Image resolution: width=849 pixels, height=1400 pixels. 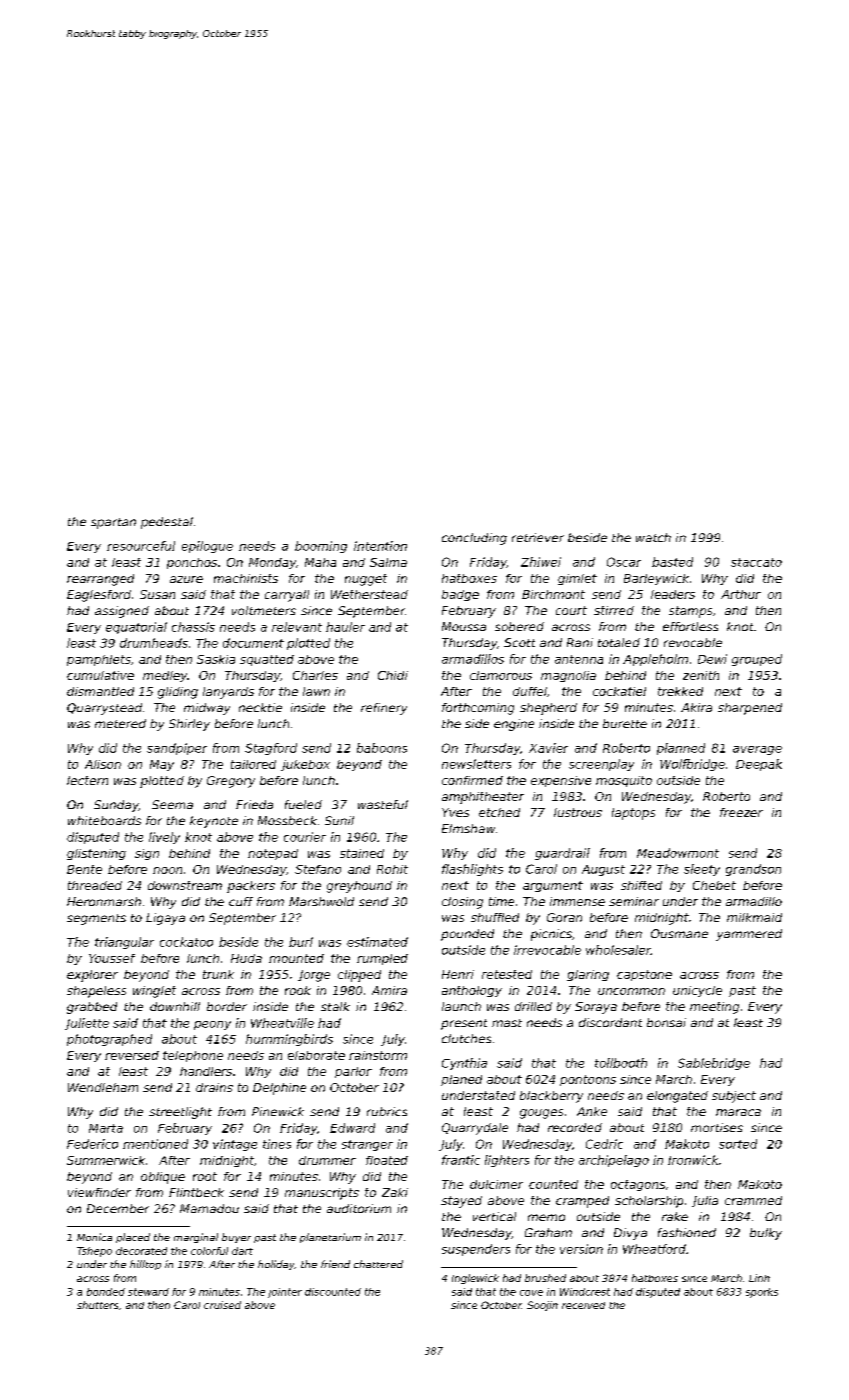 What do you see at coordinates (99, 596) in the document?
I see `Eaglesford` at bounding box center [99, 596].
